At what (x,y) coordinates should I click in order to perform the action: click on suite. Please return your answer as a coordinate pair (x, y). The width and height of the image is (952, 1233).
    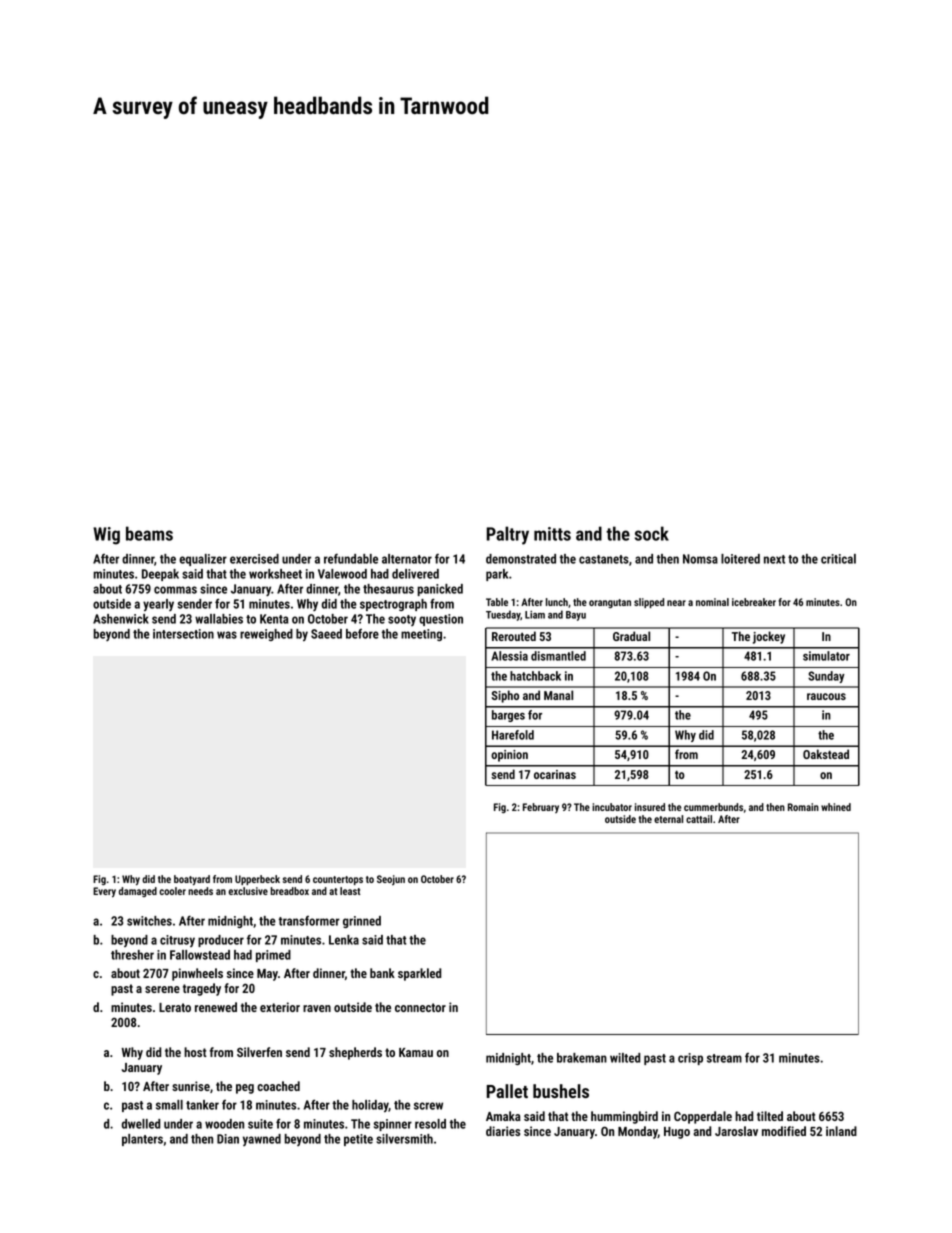
    Looking at the image, I should click on (260, 1124).
